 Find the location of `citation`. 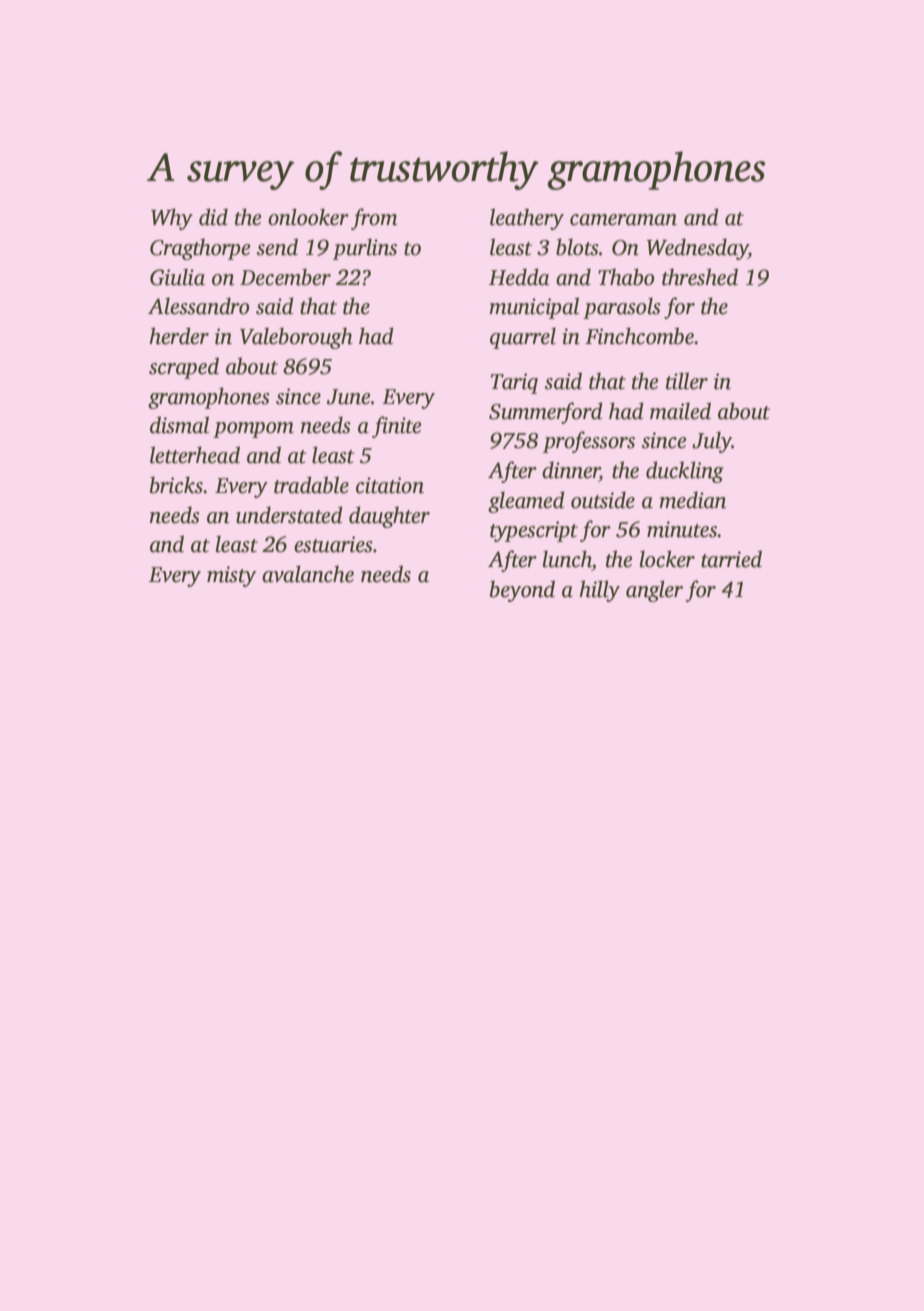

citation is located at coordinates (390, 485).
